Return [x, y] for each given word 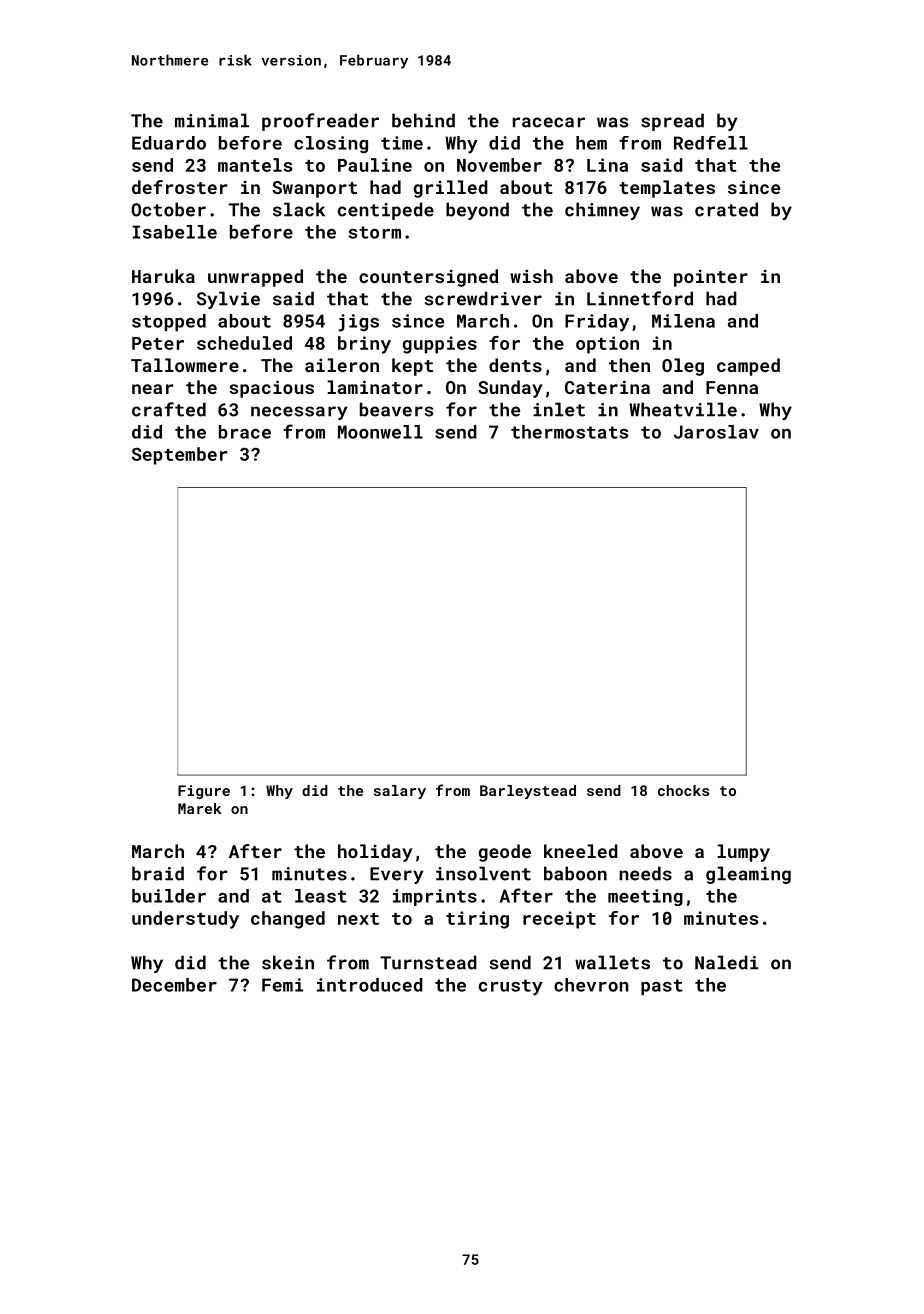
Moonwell [380, 432]
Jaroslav [716, 432]
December [174, 985]
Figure [204, 792]
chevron [591, 985]
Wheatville [683, 409]
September [180, 456]
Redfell [711, 143]
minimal [212, 120]
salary [400, 792]
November [499, 165]
